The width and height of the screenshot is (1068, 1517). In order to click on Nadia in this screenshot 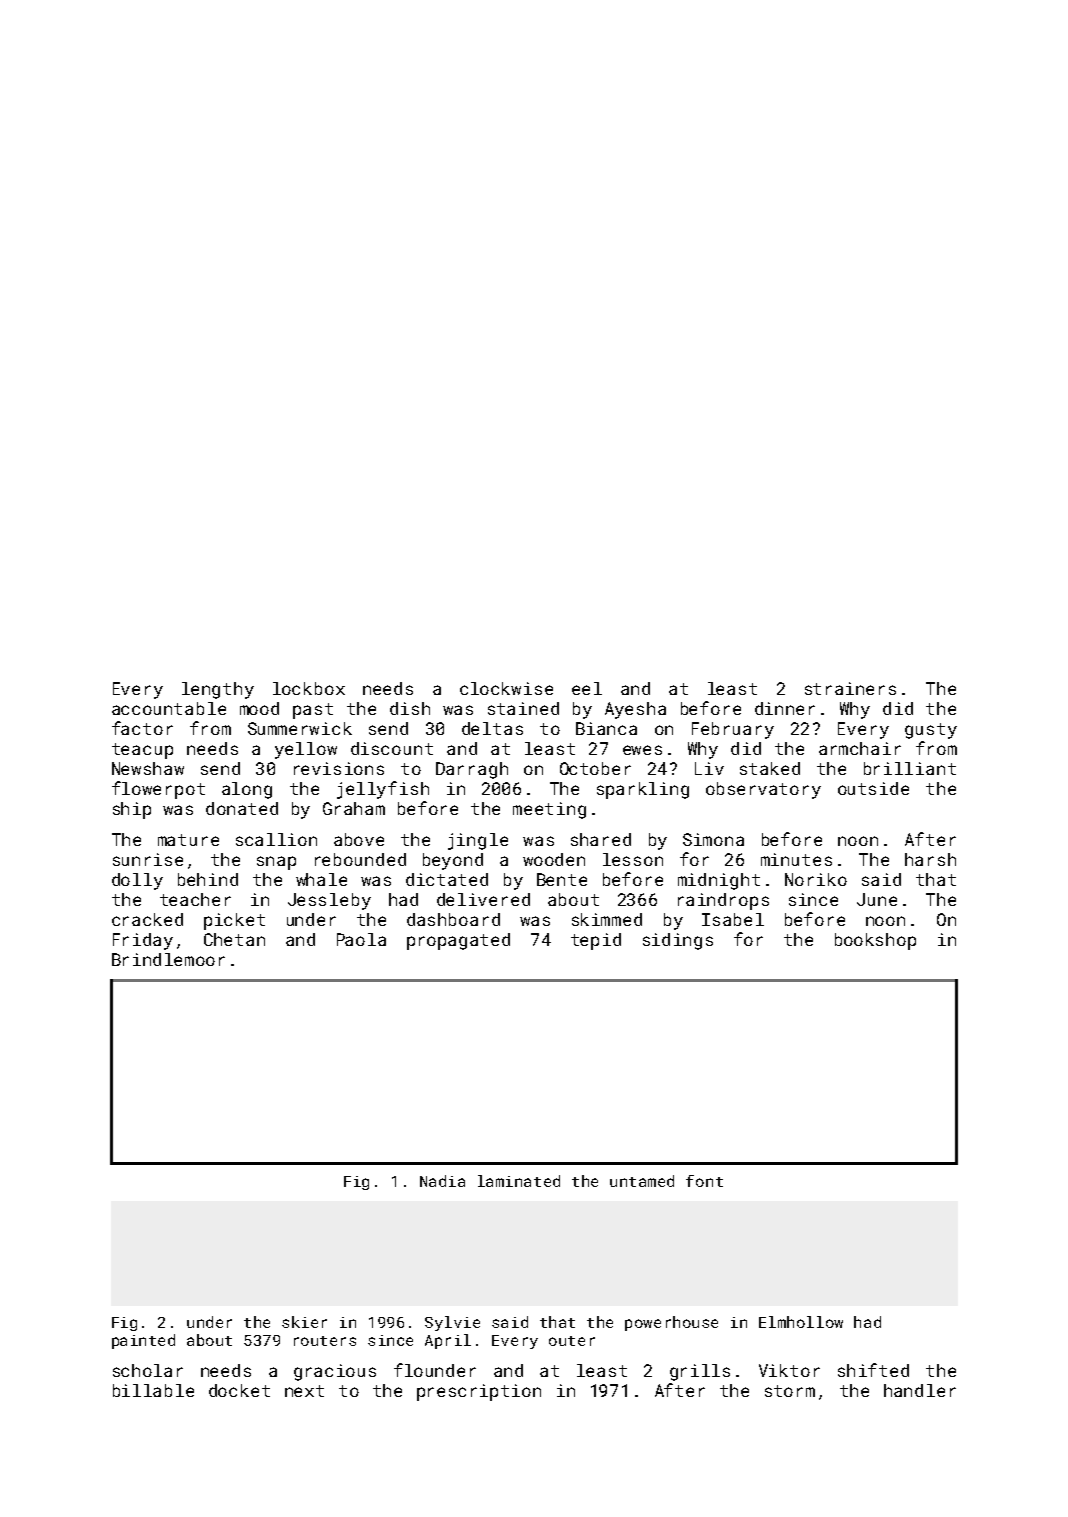, I will do `click(442, 1181)`.
